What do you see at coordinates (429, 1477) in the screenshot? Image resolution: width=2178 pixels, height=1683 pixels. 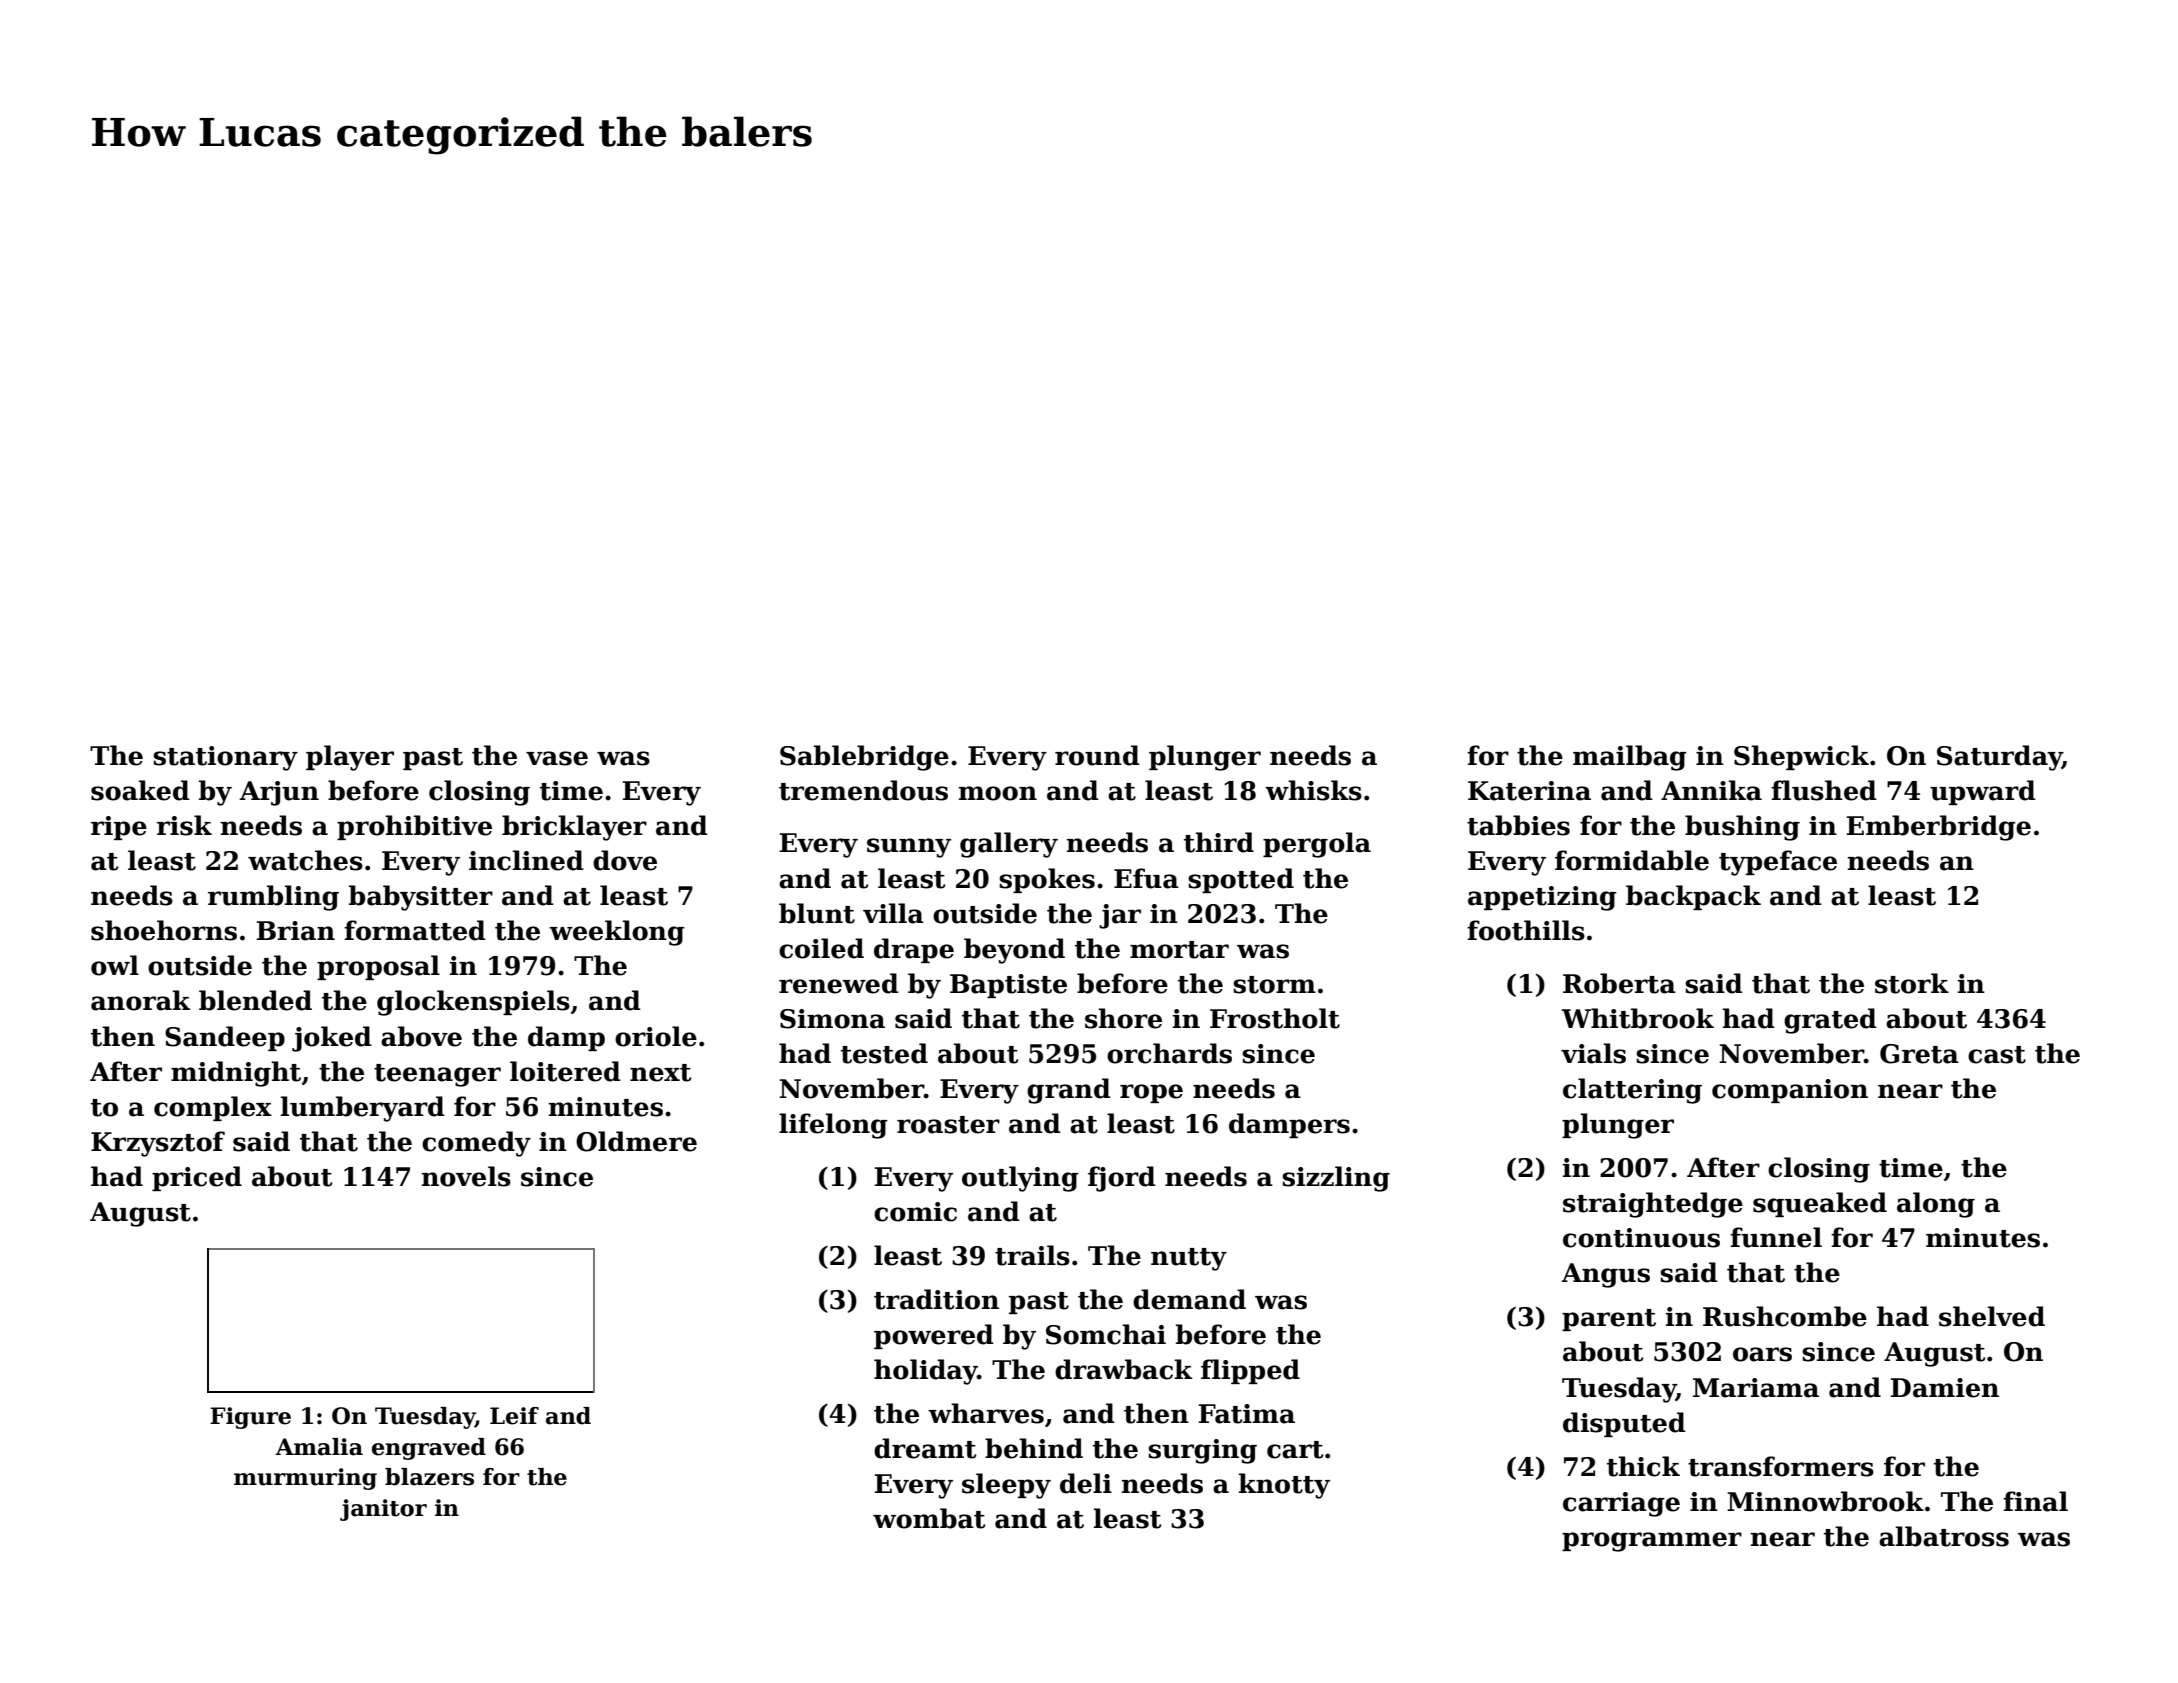 I see `blazers` at bounding box center [429, 1477].
